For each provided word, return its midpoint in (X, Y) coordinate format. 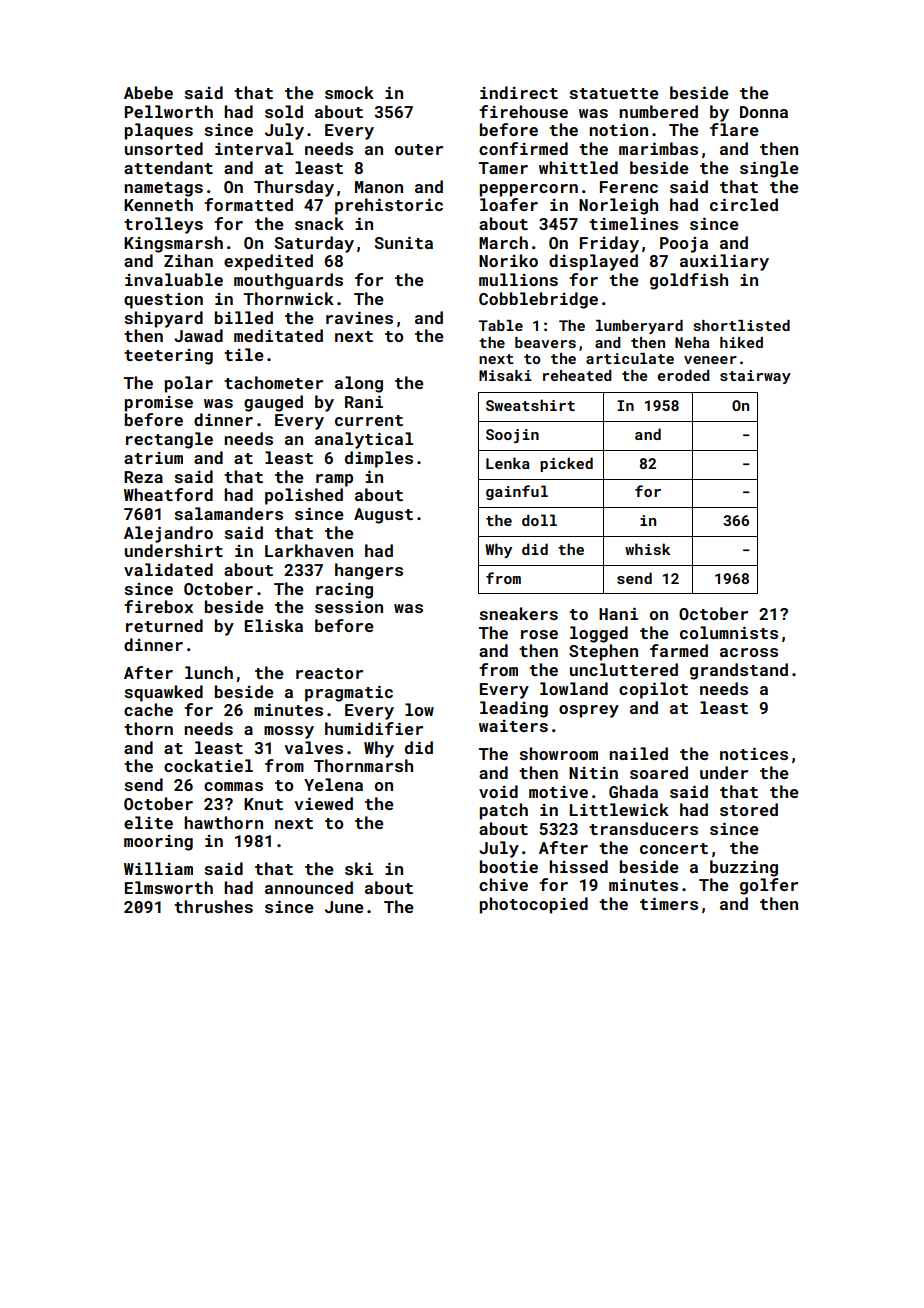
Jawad (198, 335)
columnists (729, 632)
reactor (329, 673)
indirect (519, 92)
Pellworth (169, 111)
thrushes (213, 906)
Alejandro (168, 534)
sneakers (518, 613)
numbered (658, 111)
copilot (653, 690)
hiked (741, 342)
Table (501, 325)
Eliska (274, 625)
